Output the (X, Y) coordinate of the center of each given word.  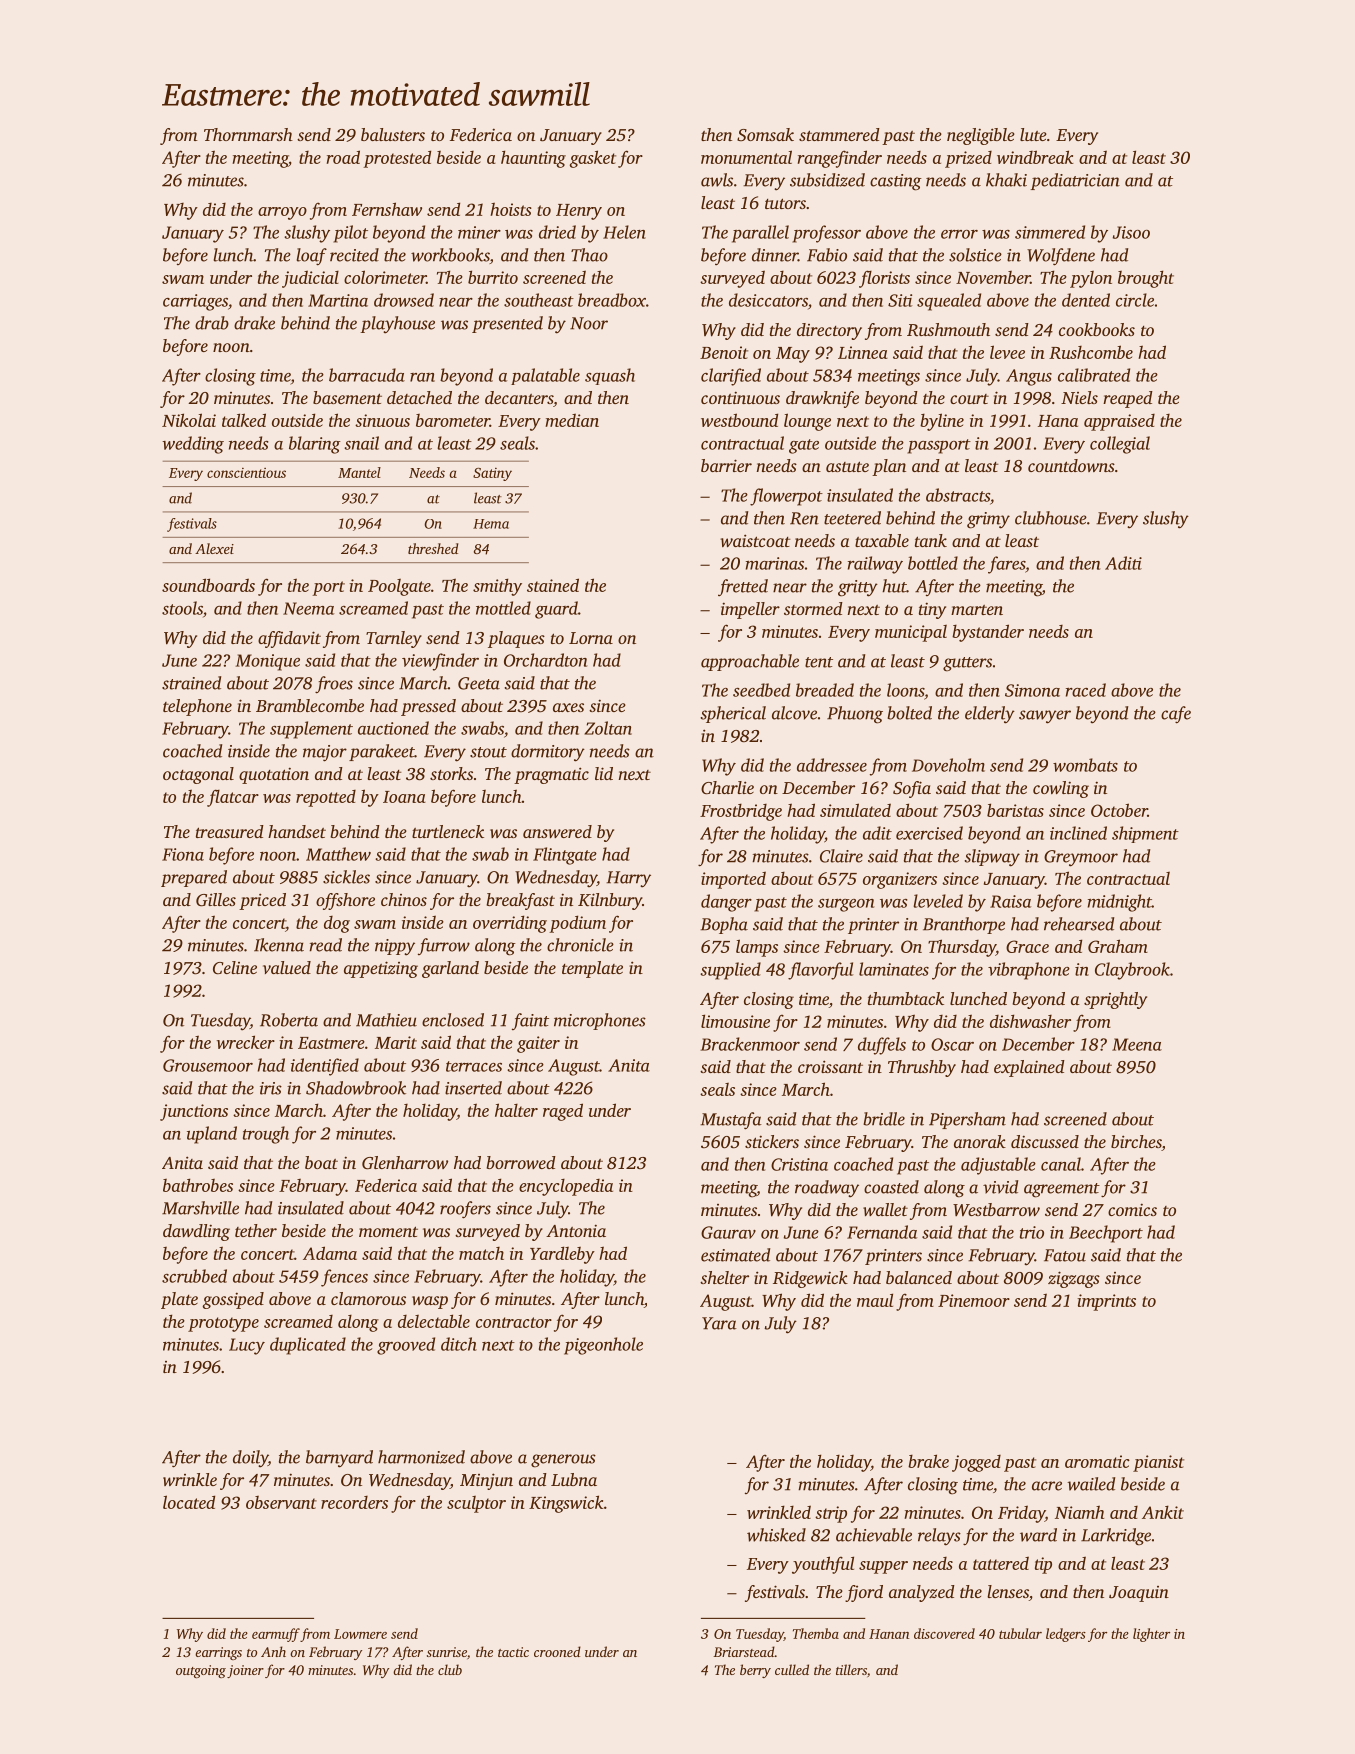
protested (397, 159)
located (189, 1502)
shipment (1145, 834)
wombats (1085, 765)
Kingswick (566, 1504)
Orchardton (545, 660)
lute (1033, 134)
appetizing (381, 969)
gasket (593, 159)
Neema (308, 608)
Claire (841, 856)
